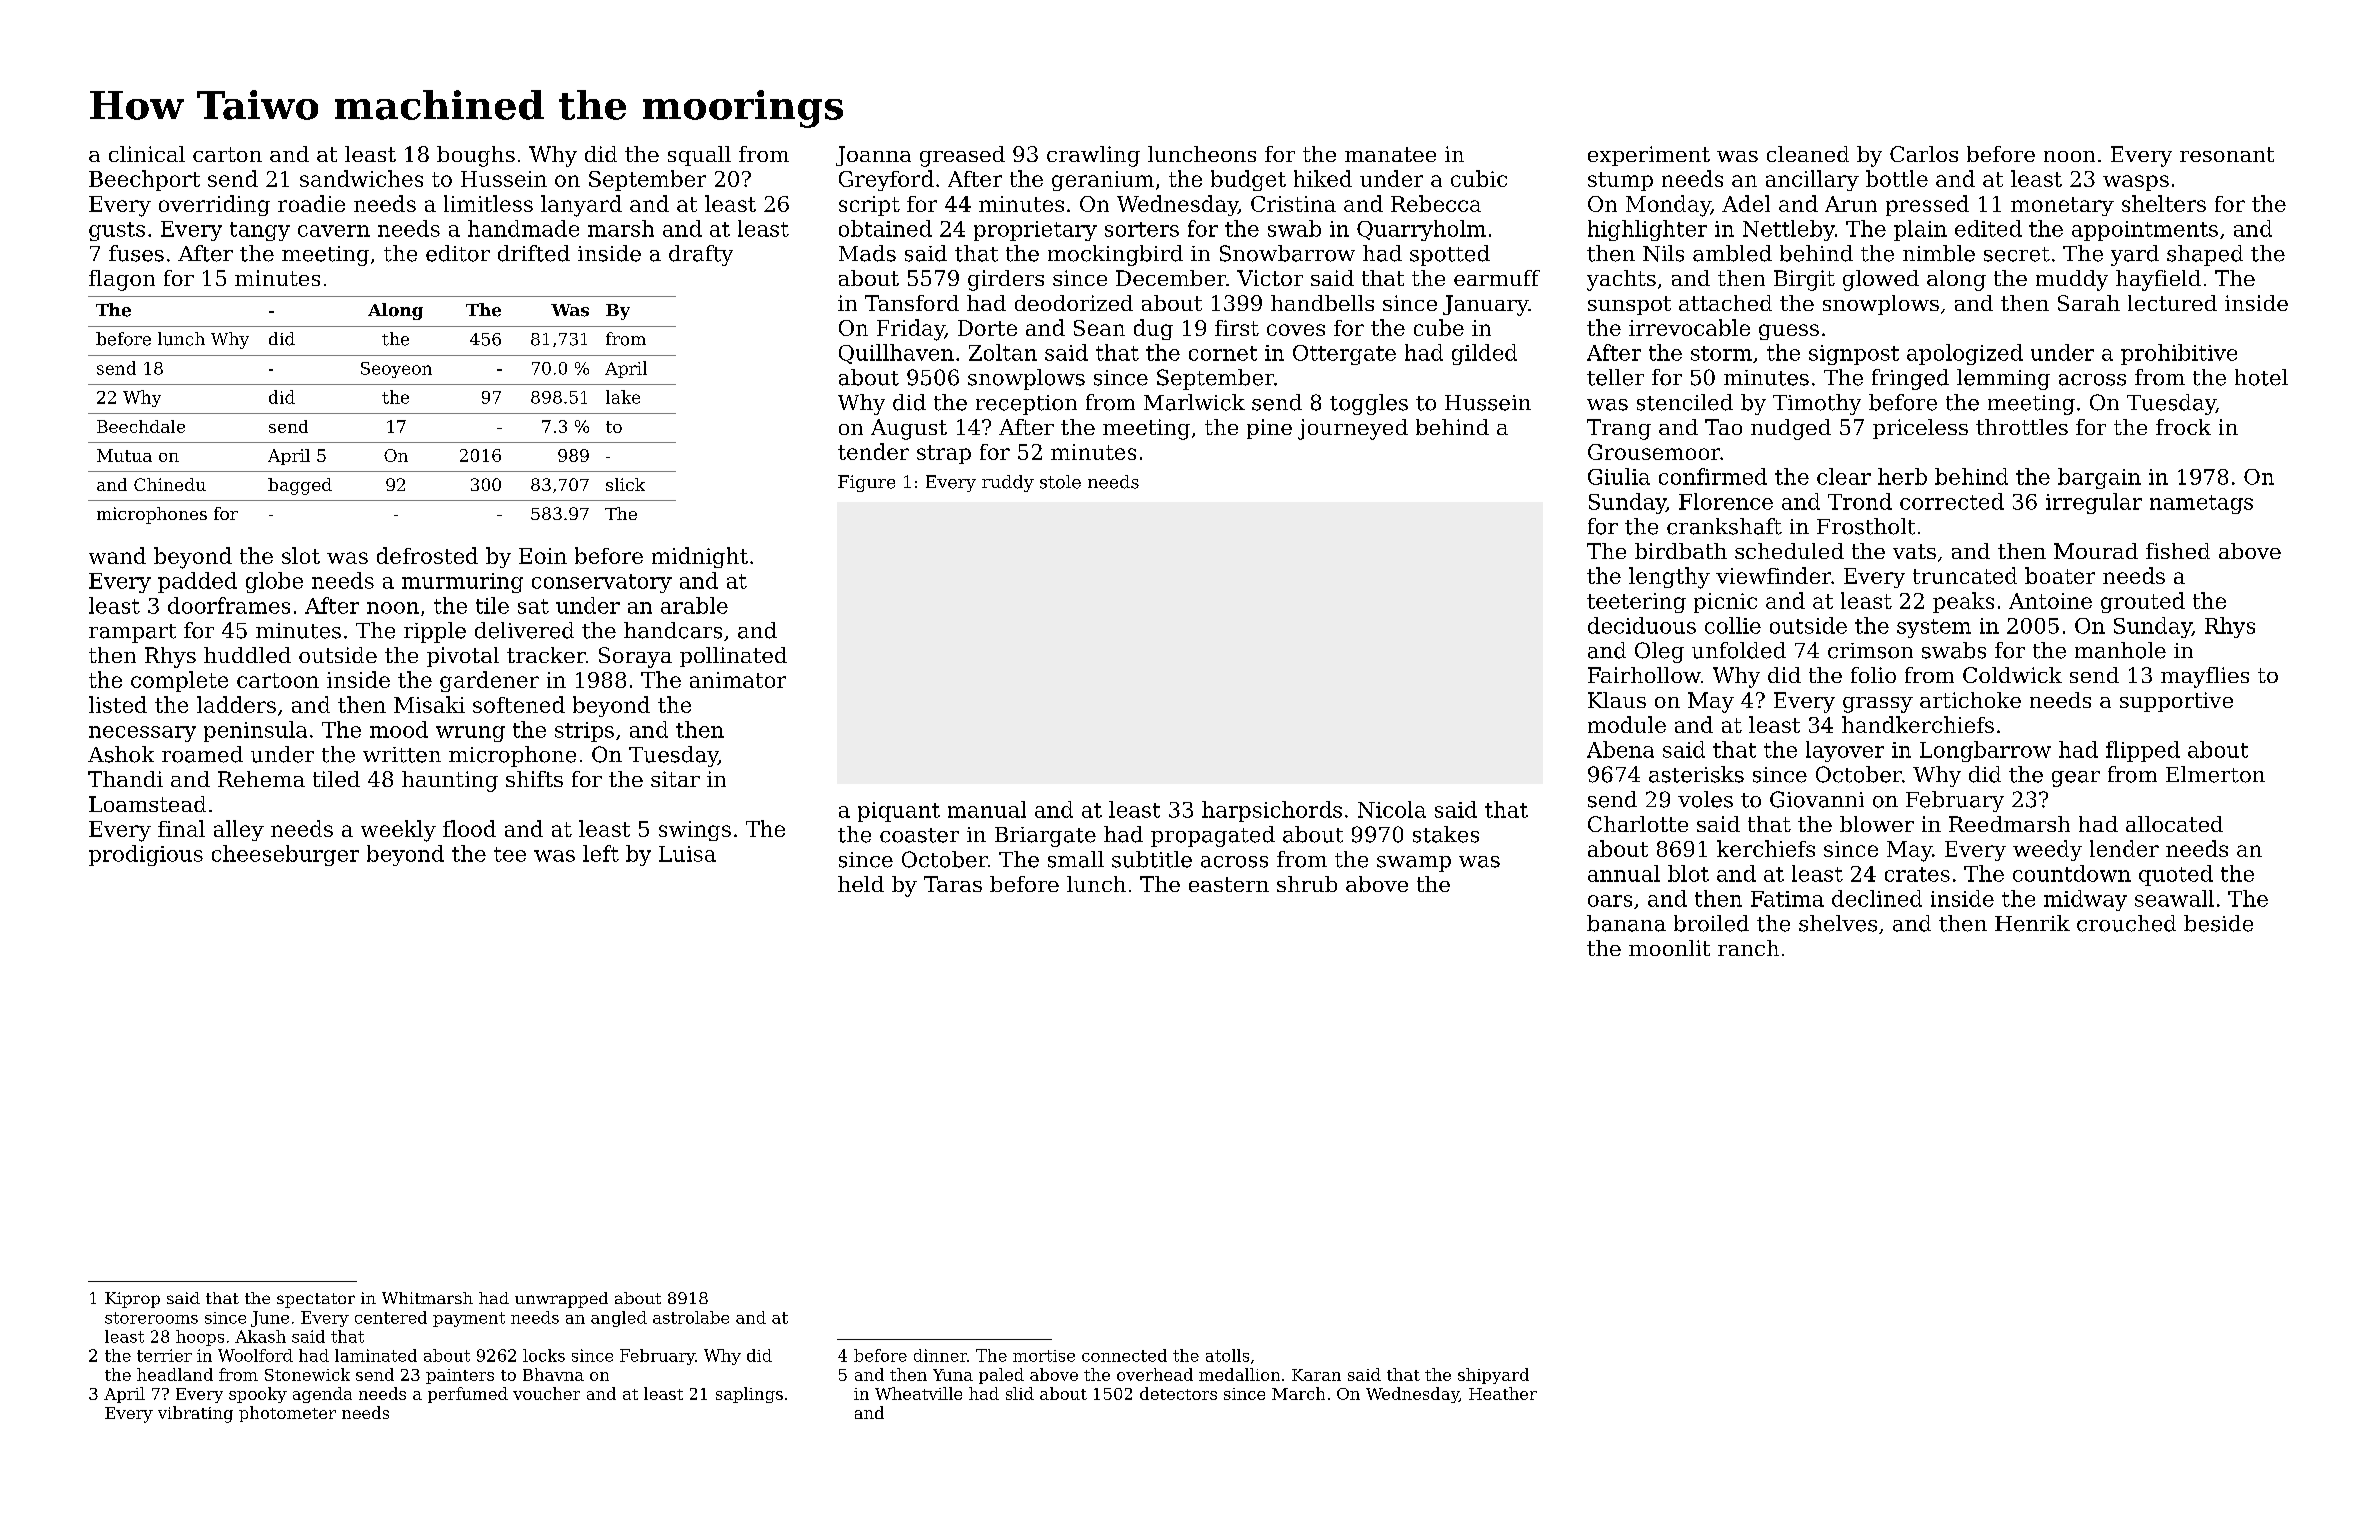 This document has height=1540, width=2380. I want to click on unwrapped, so click(561, 1300).
